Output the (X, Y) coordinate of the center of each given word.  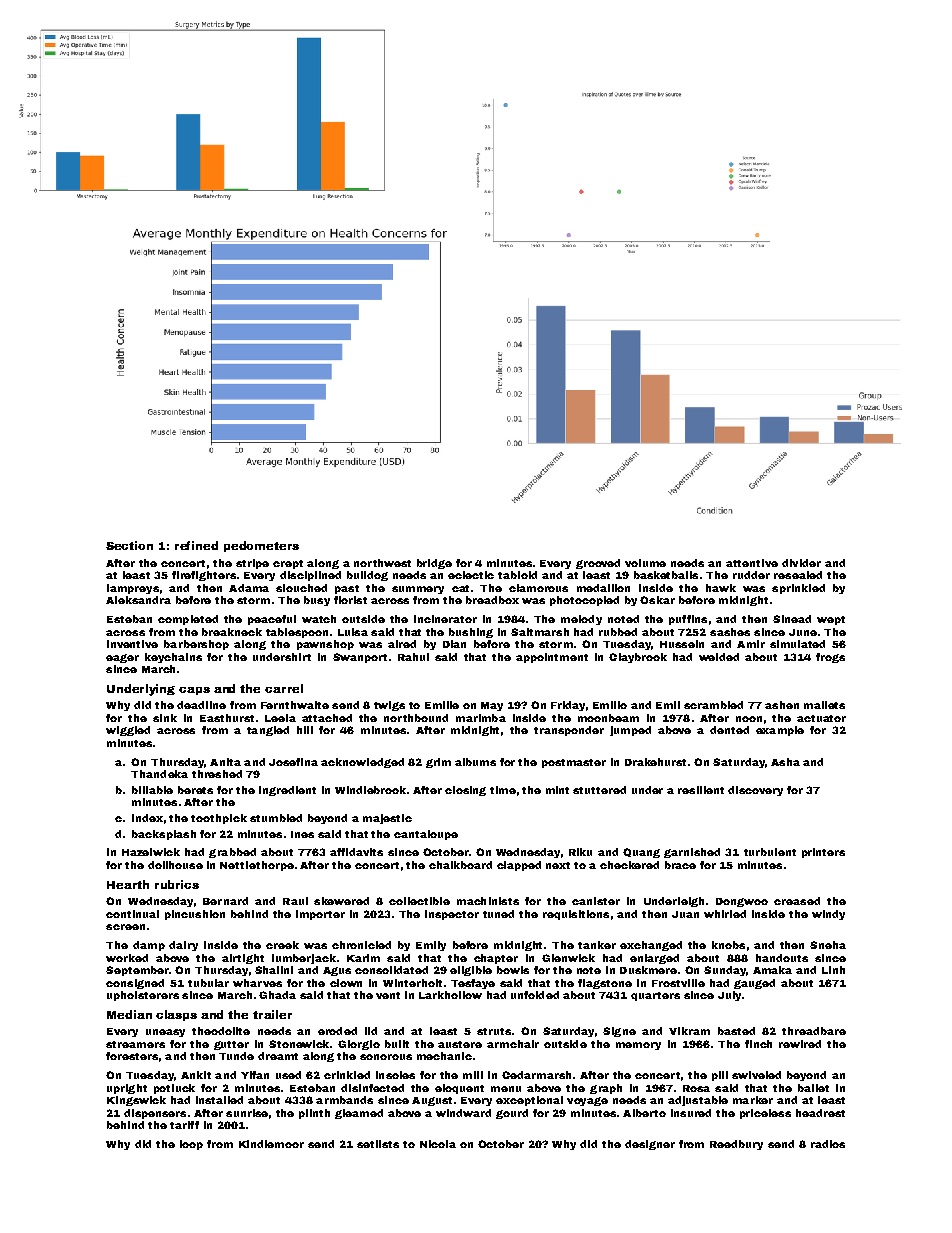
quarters (655, 996)
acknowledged (362, 763)
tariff (184, 1125)
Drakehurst (655, 762)
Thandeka (159, 774)
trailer (272, 1014)
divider (801, 563)
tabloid (517, 575)
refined (196, 545)
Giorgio (359, 1045)
